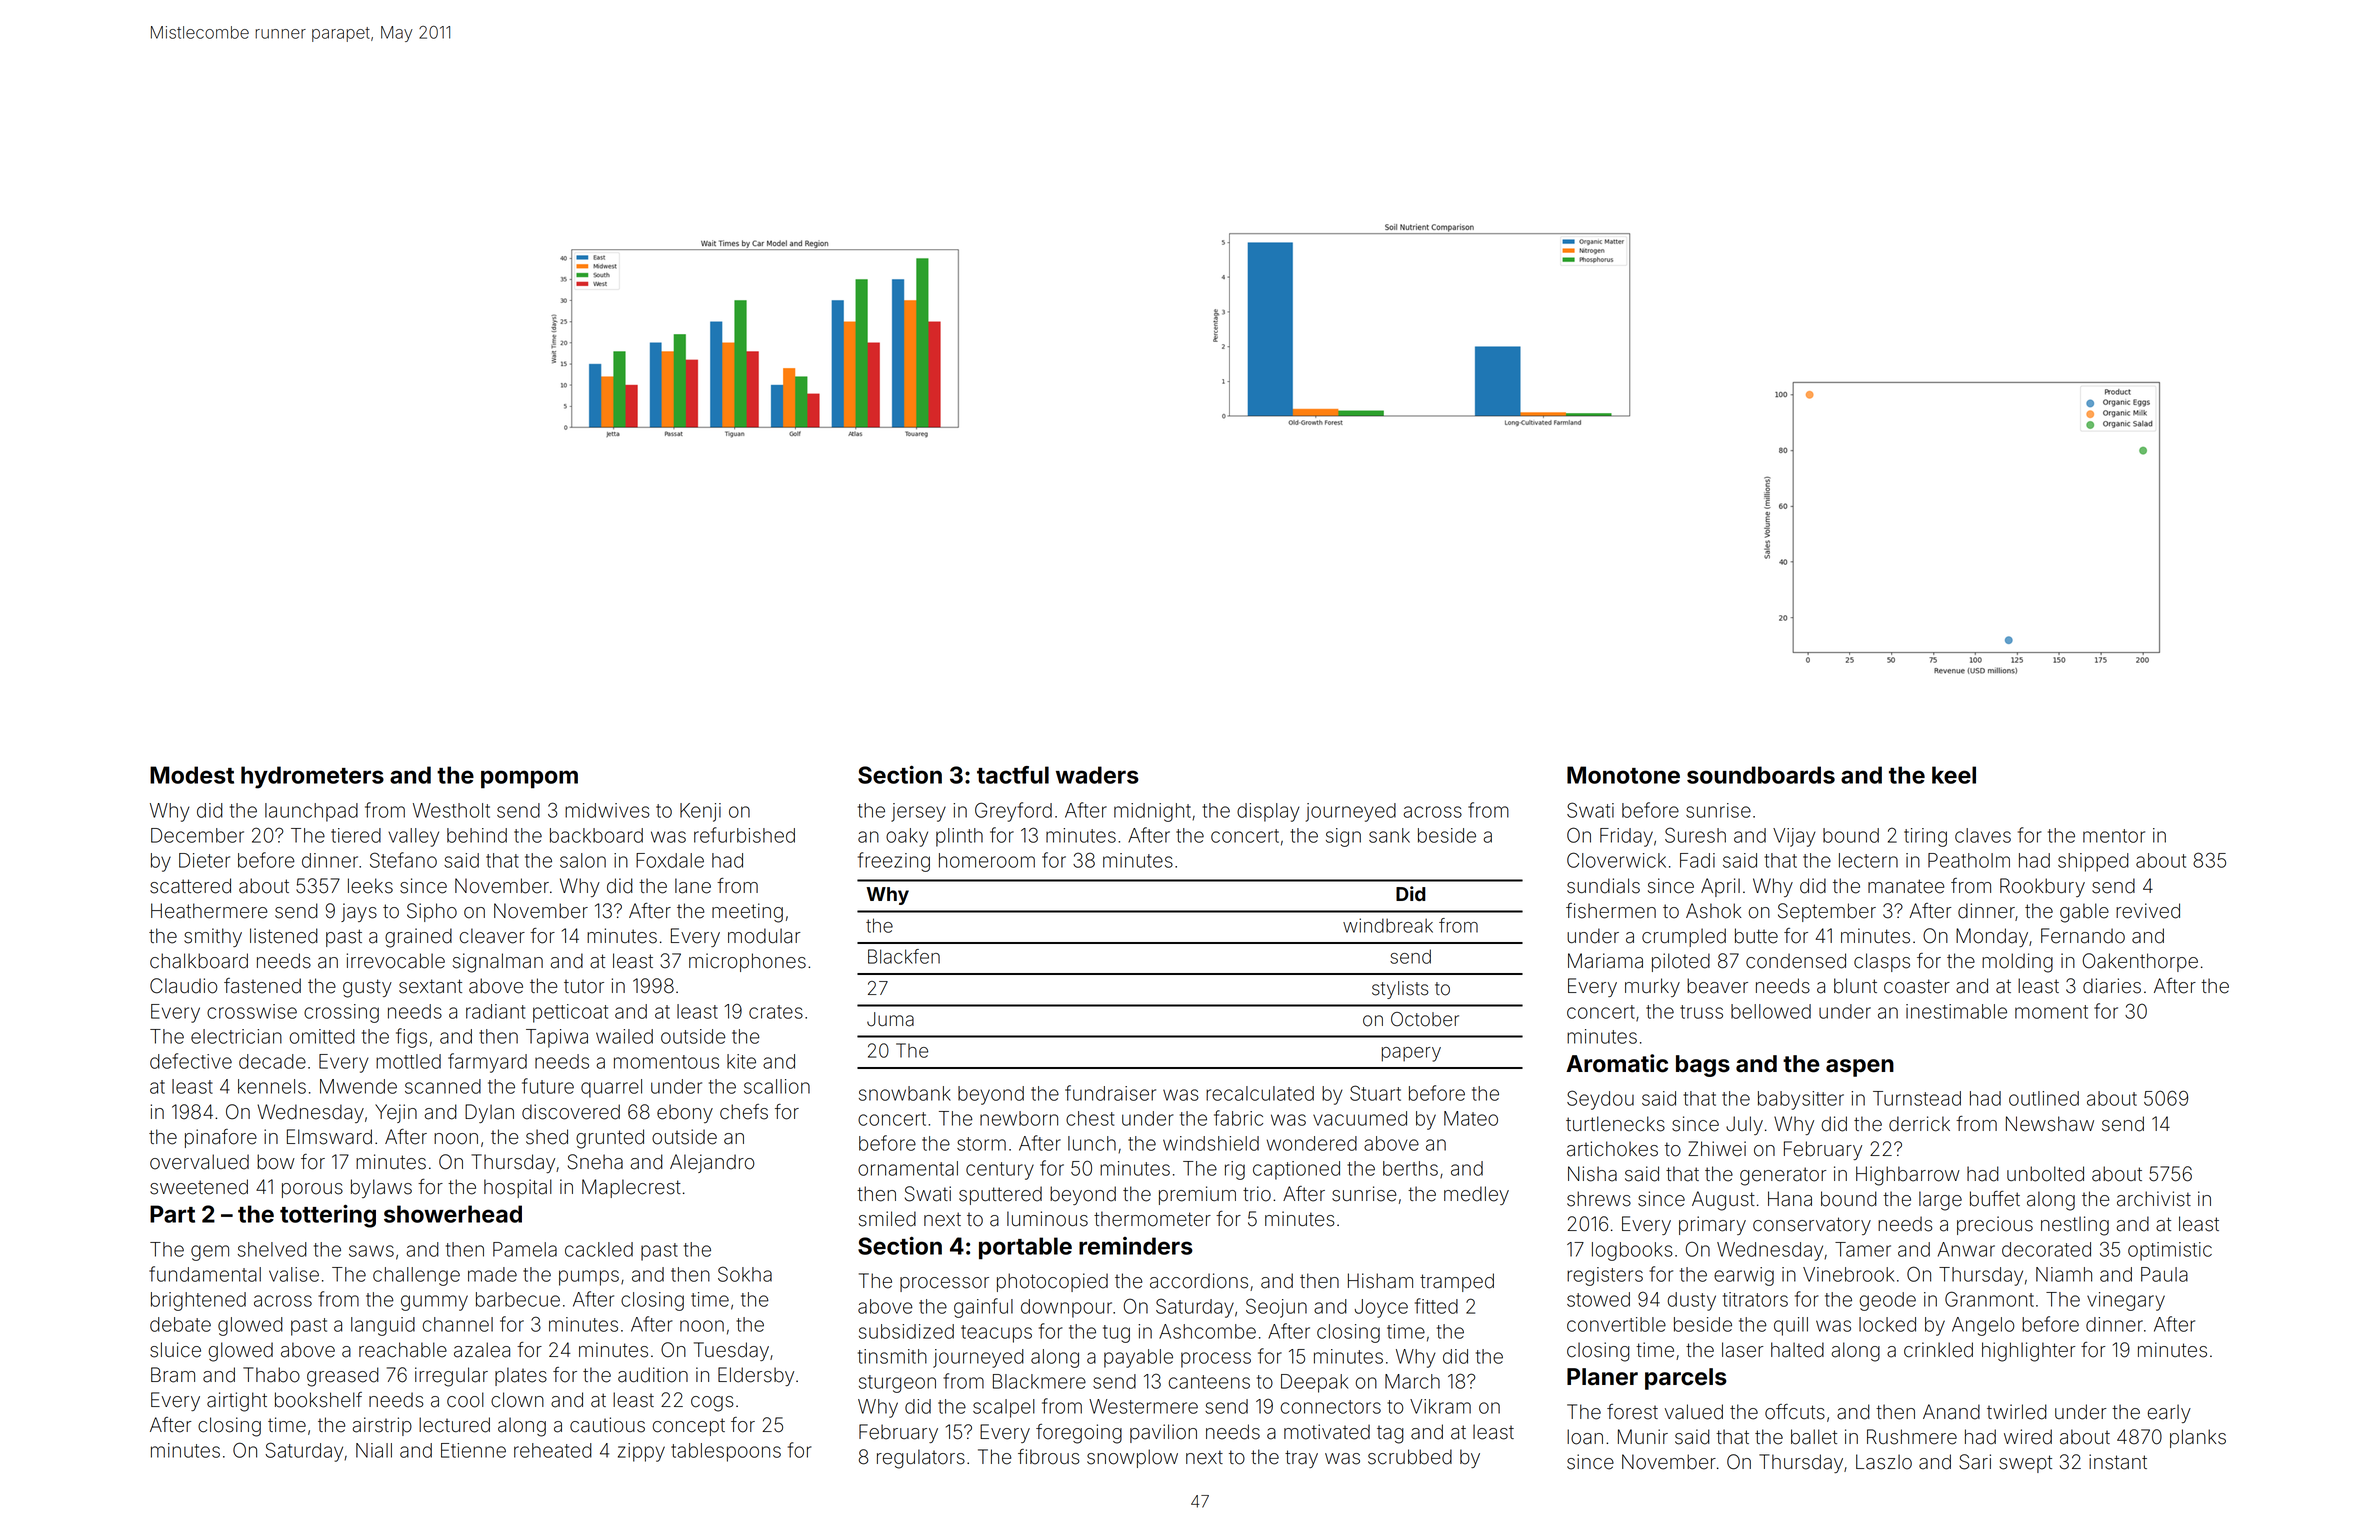 This document has width=2380, height=1540. What do you see at coordinates (890, 1019) in the document?
I see `Juma` at bounding box center [890, 1019].
